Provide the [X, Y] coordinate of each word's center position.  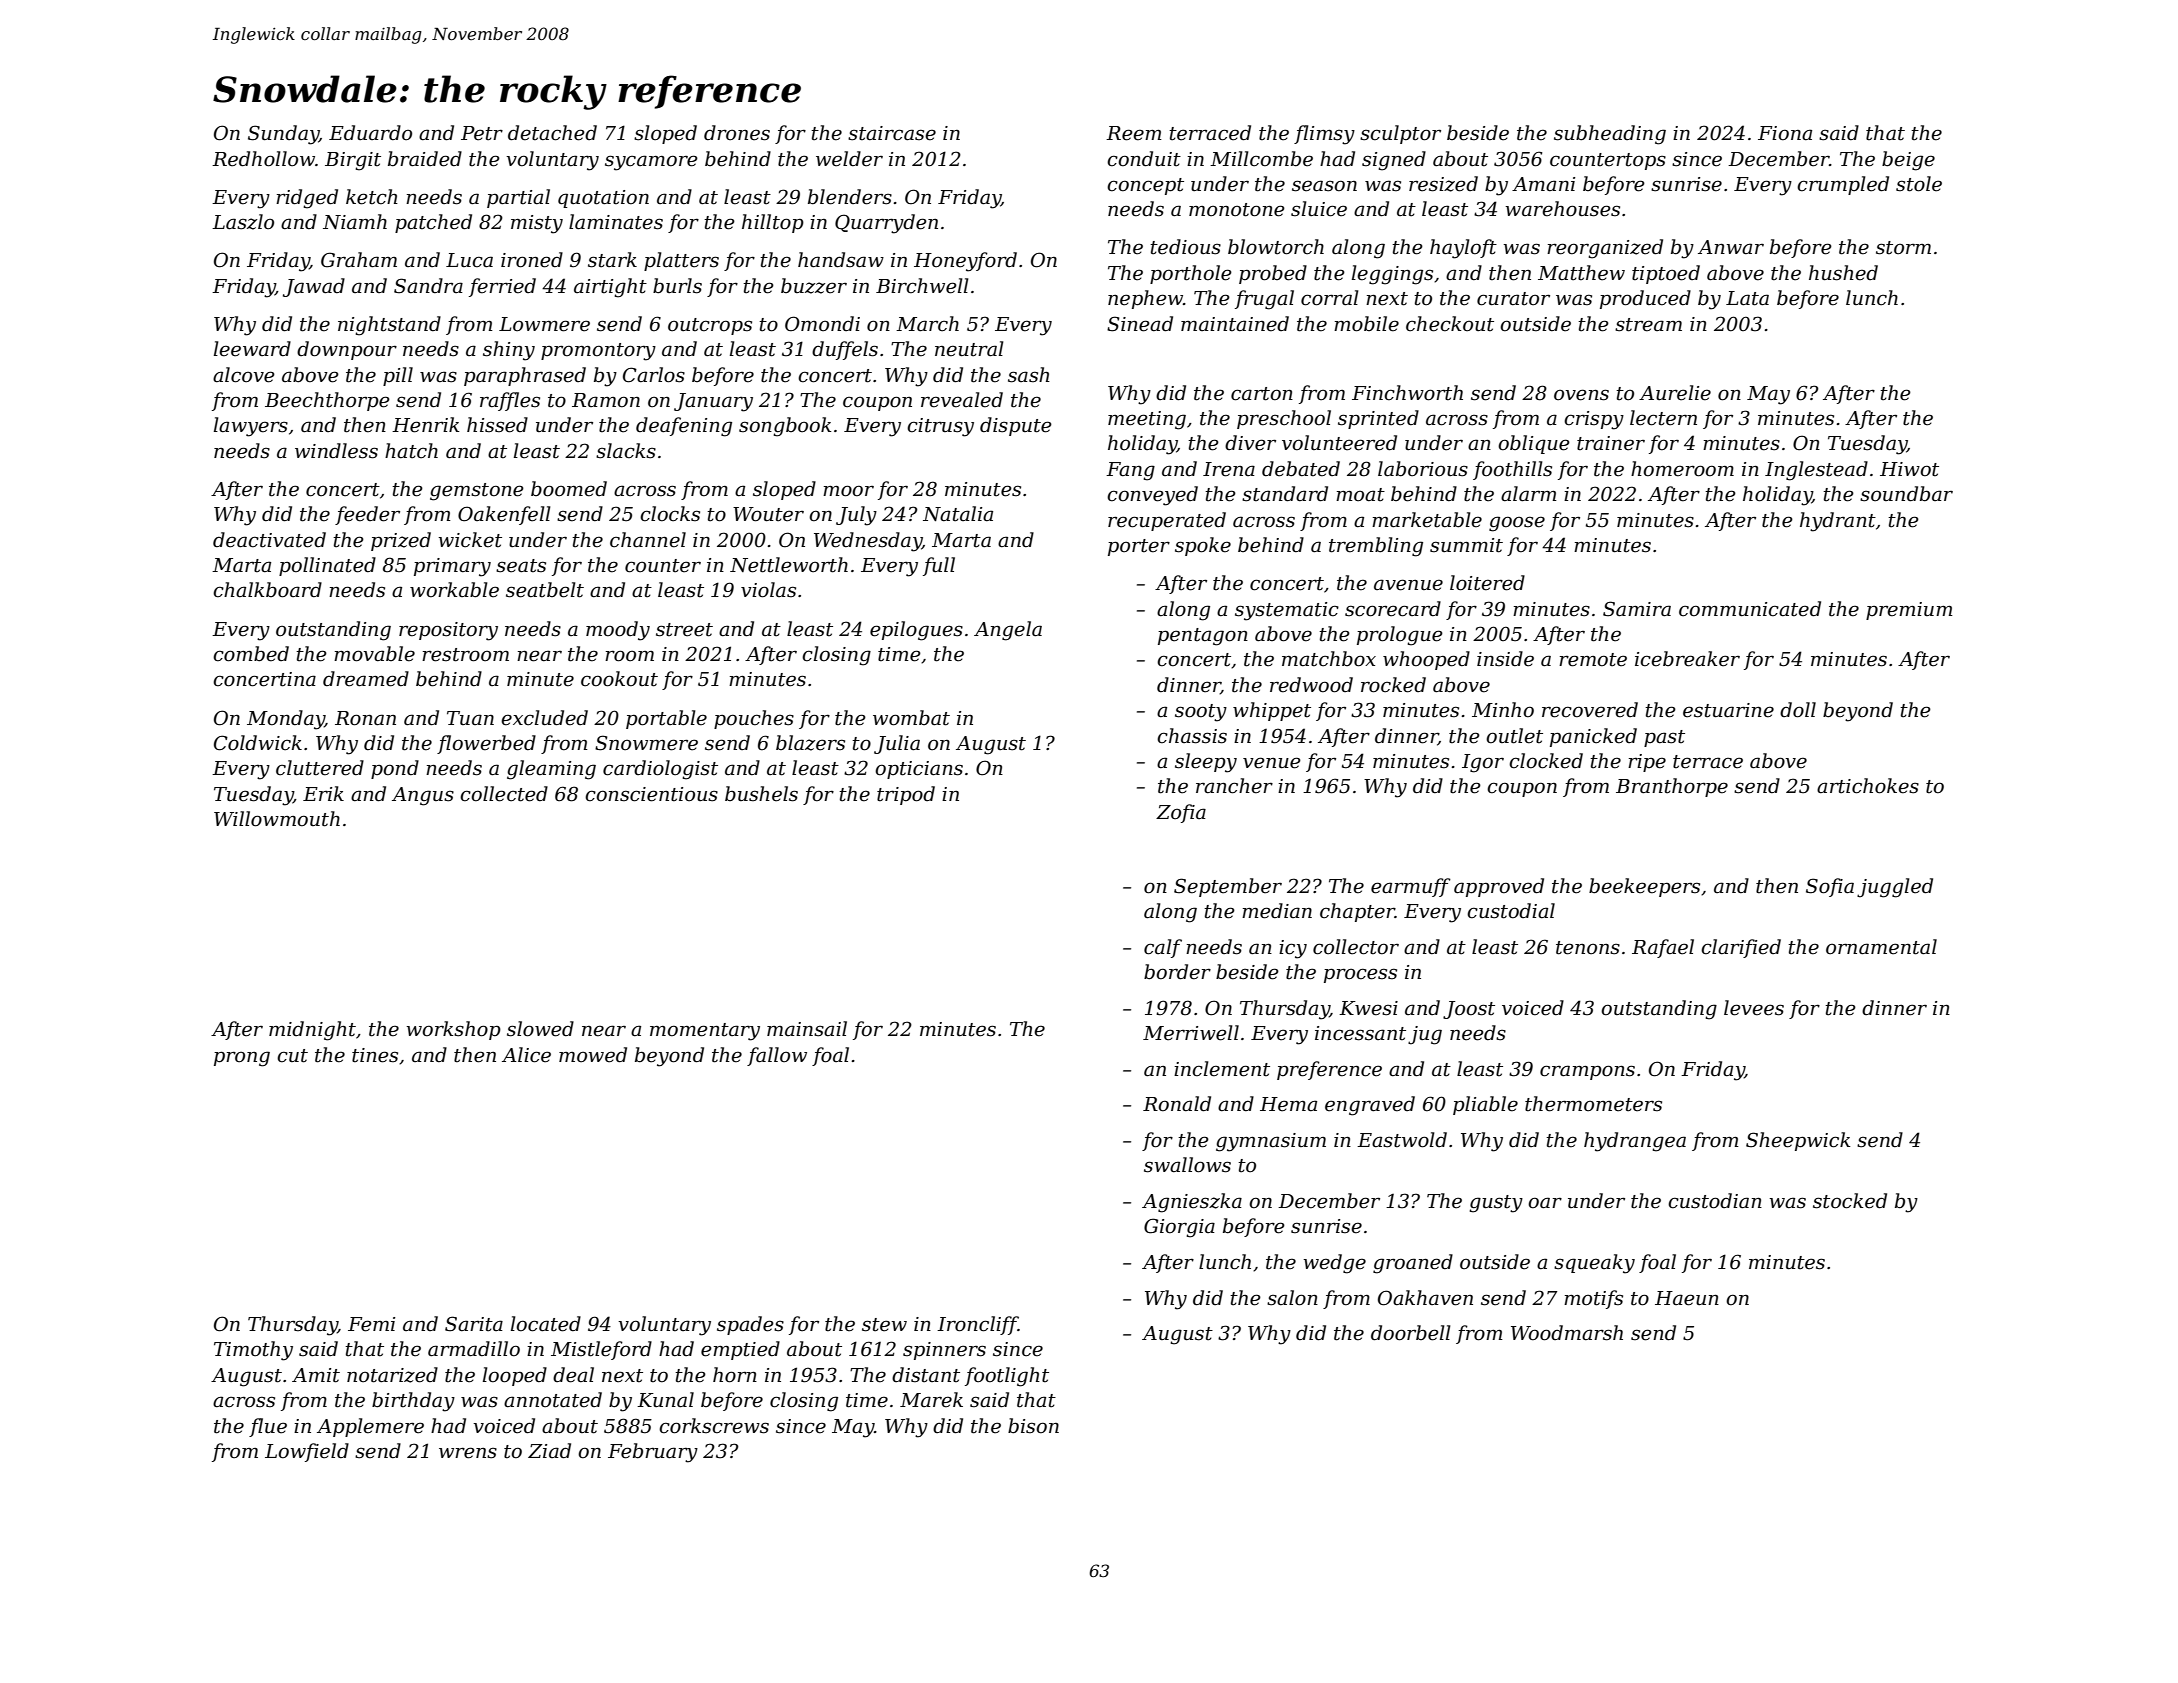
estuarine [1728, 710]
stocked [1850, 1201]
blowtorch [1276, 247]
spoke [1203, 546]
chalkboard [267, 590]
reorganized [1605, 249]
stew [884, 1325]
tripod [906, 795]
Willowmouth [277, 819]
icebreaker [1687, 659]
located [546, 1324]
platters [681, 261]
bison [1033, 1426]
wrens [468, 1453]
